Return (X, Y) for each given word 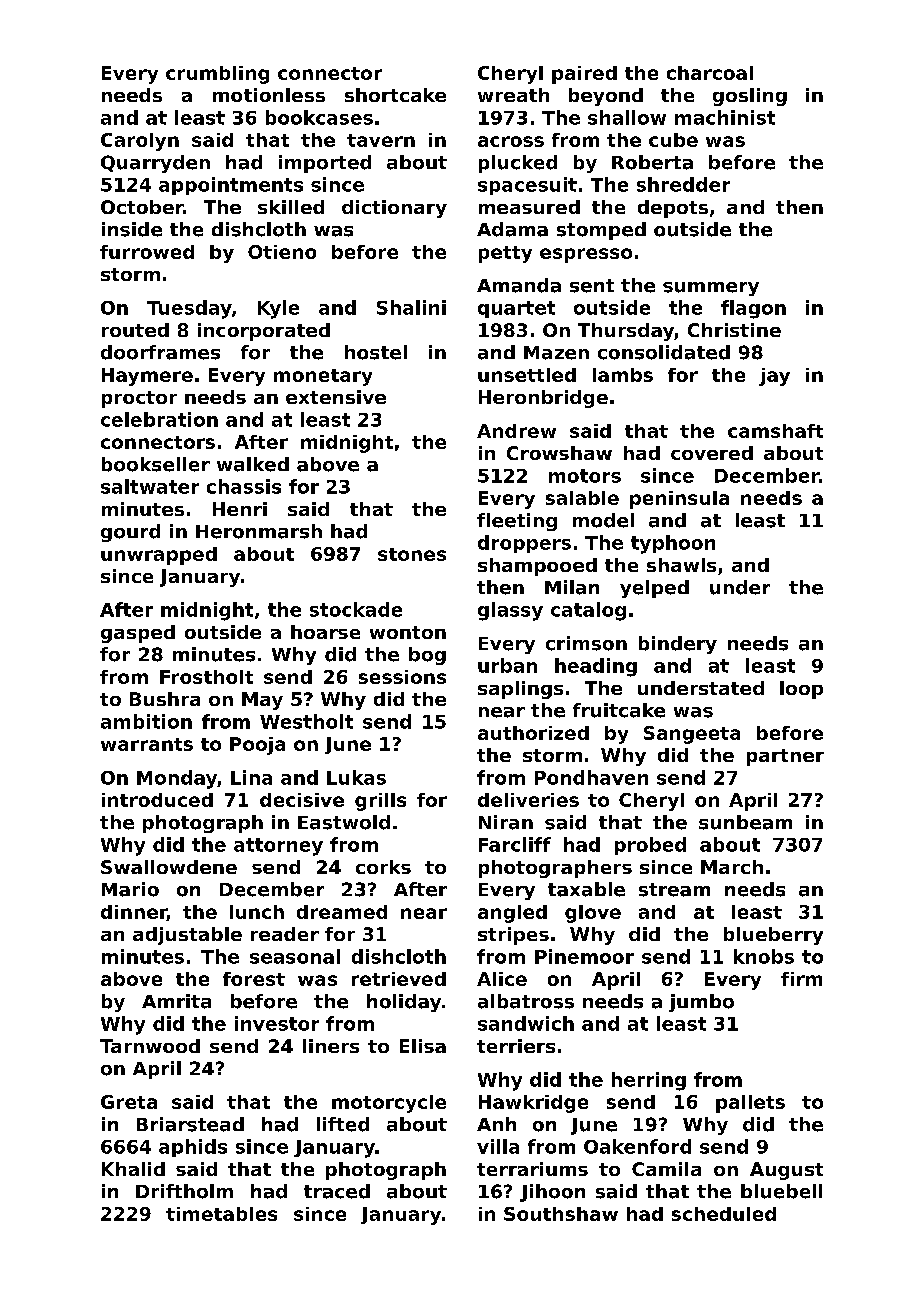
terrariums (532, 1169)
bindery (678, 645)
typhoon (673, 544)
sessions (402, 677)
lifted (343, 1124)
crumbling (217, 75)
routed (135, 330)
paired (584, 75)
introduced (157, 800)
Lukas (356, 777)
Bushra (165, 699)
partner (785, 757)
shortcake (395, 95)
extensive (336, 397)
